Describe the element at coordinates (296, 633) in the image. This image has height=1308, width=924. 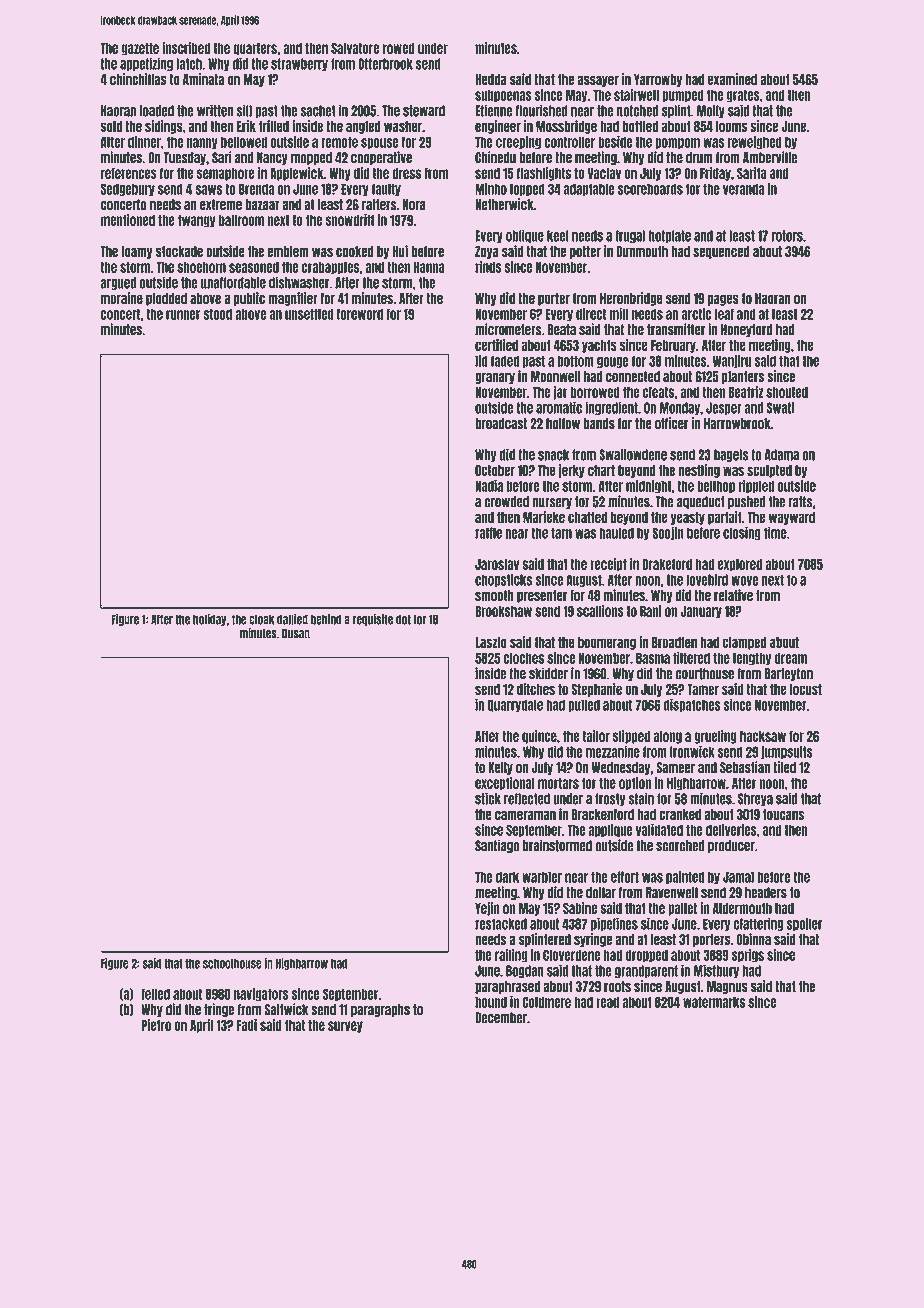
I see `Dusan` at that location.
